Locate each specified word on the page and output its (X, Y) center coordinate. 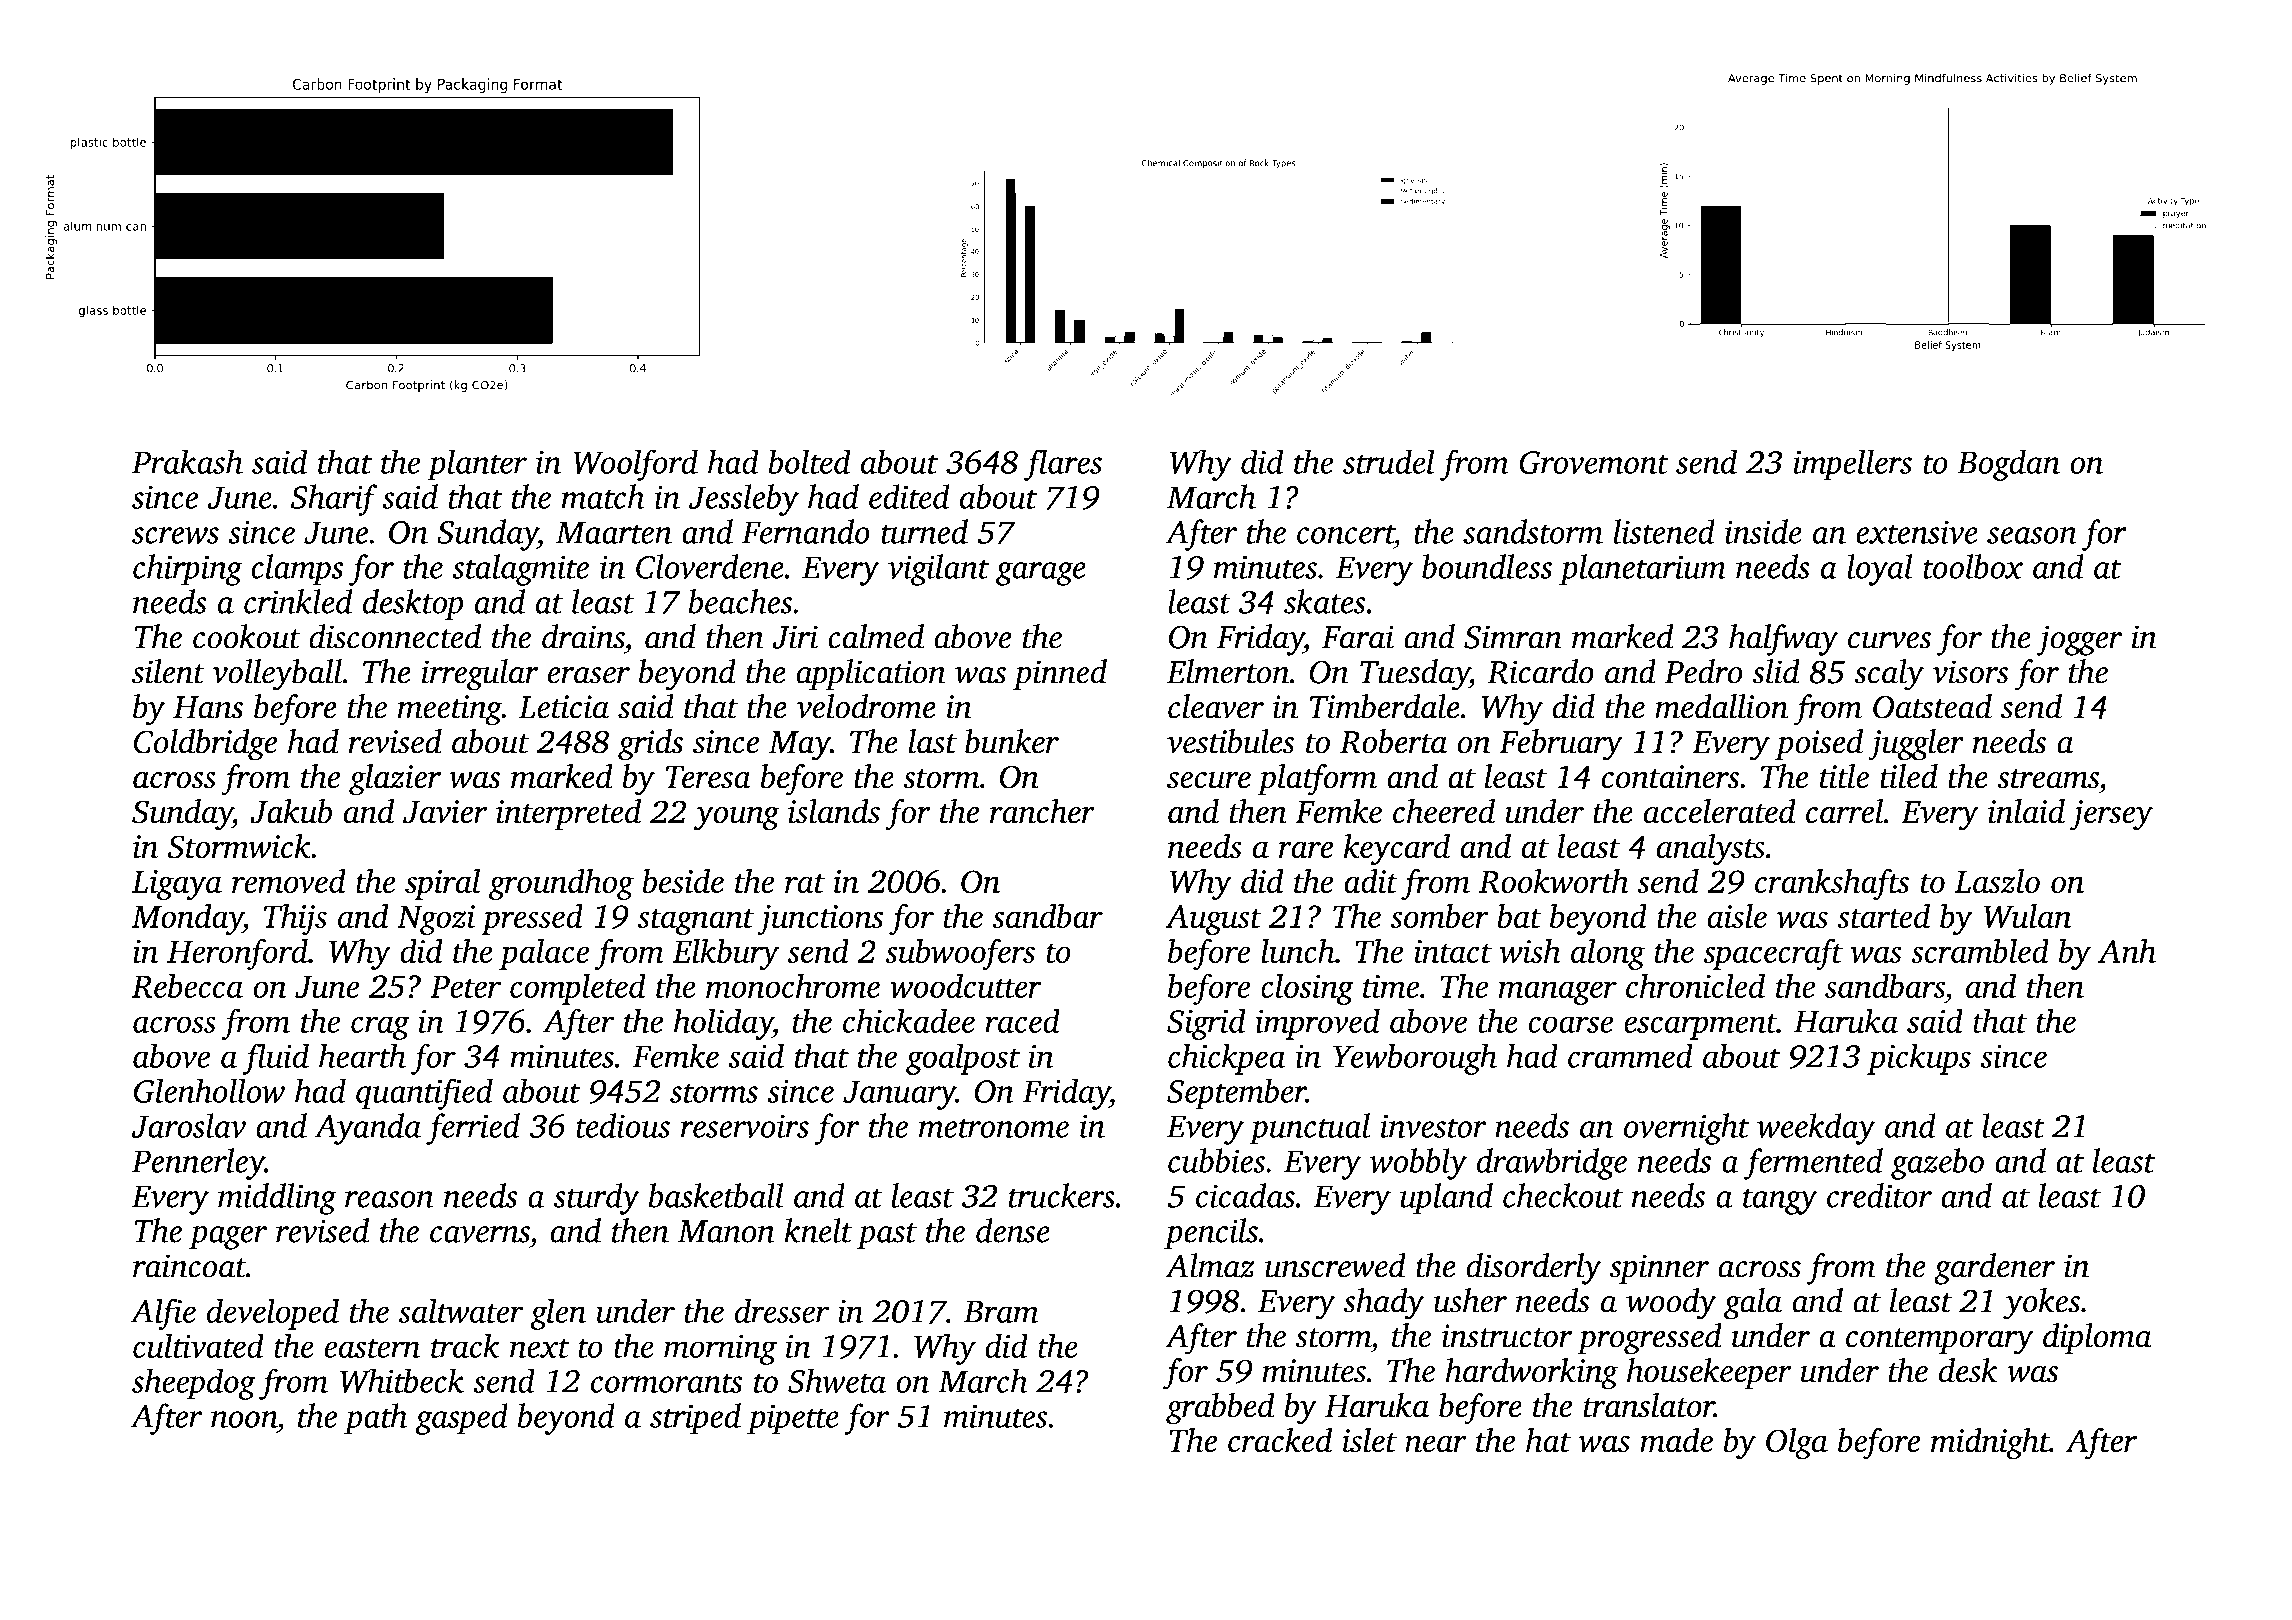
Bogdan (2008, 465)
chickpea (1226, 1059)
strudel (1389, 461)
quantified (424, 1094)
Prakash (187, 461)
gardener (1994, 1269)
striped (695, 1419)
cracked (1280, 1440)
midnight (1990, 1443)
